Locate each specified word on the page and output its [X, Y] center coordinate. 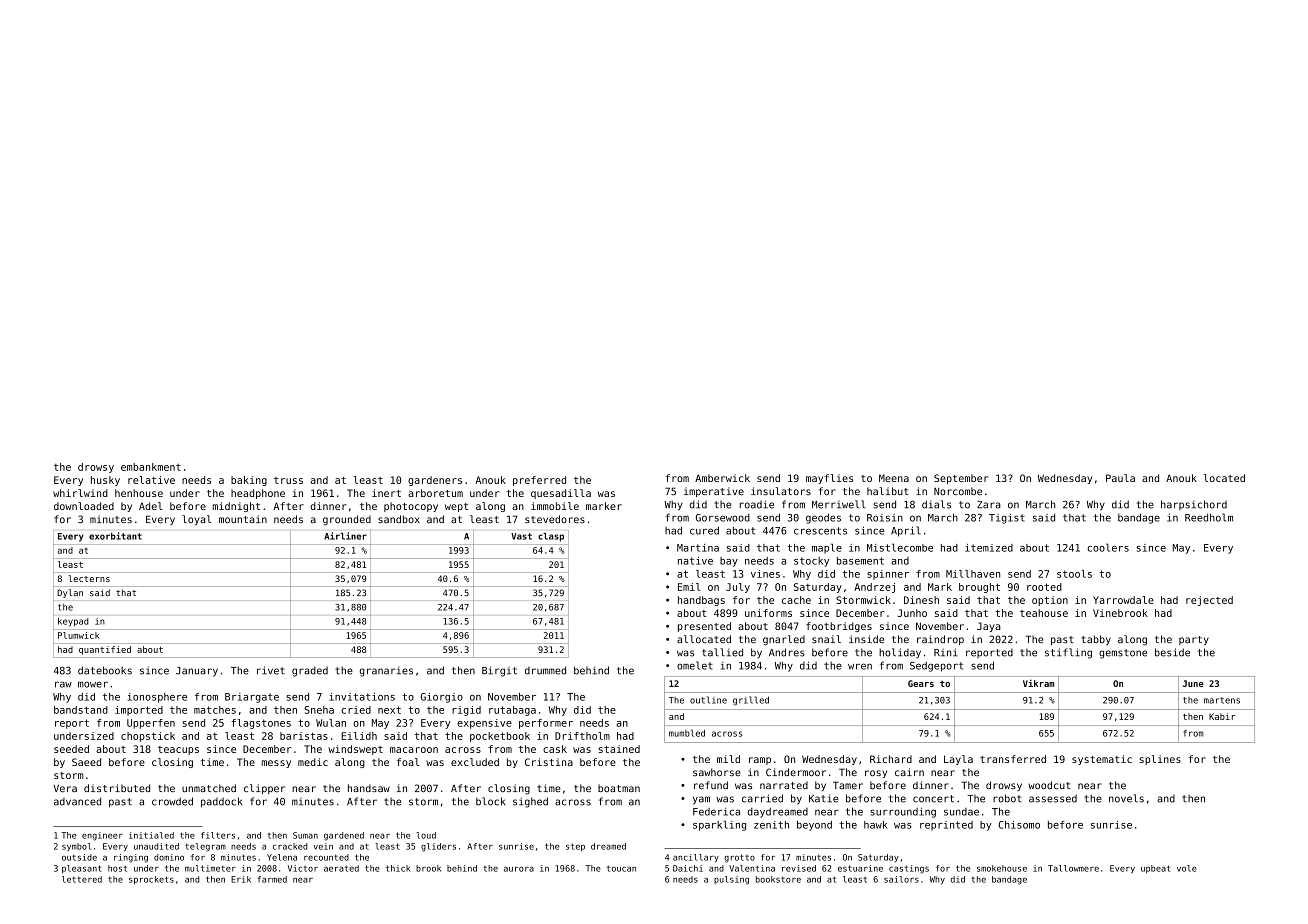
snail [826, 639]
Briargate [252, 698]
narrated [784, 785]
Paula [1120, 478]
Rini [946, 652]
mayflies [829, 479]
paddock [221, 802]
